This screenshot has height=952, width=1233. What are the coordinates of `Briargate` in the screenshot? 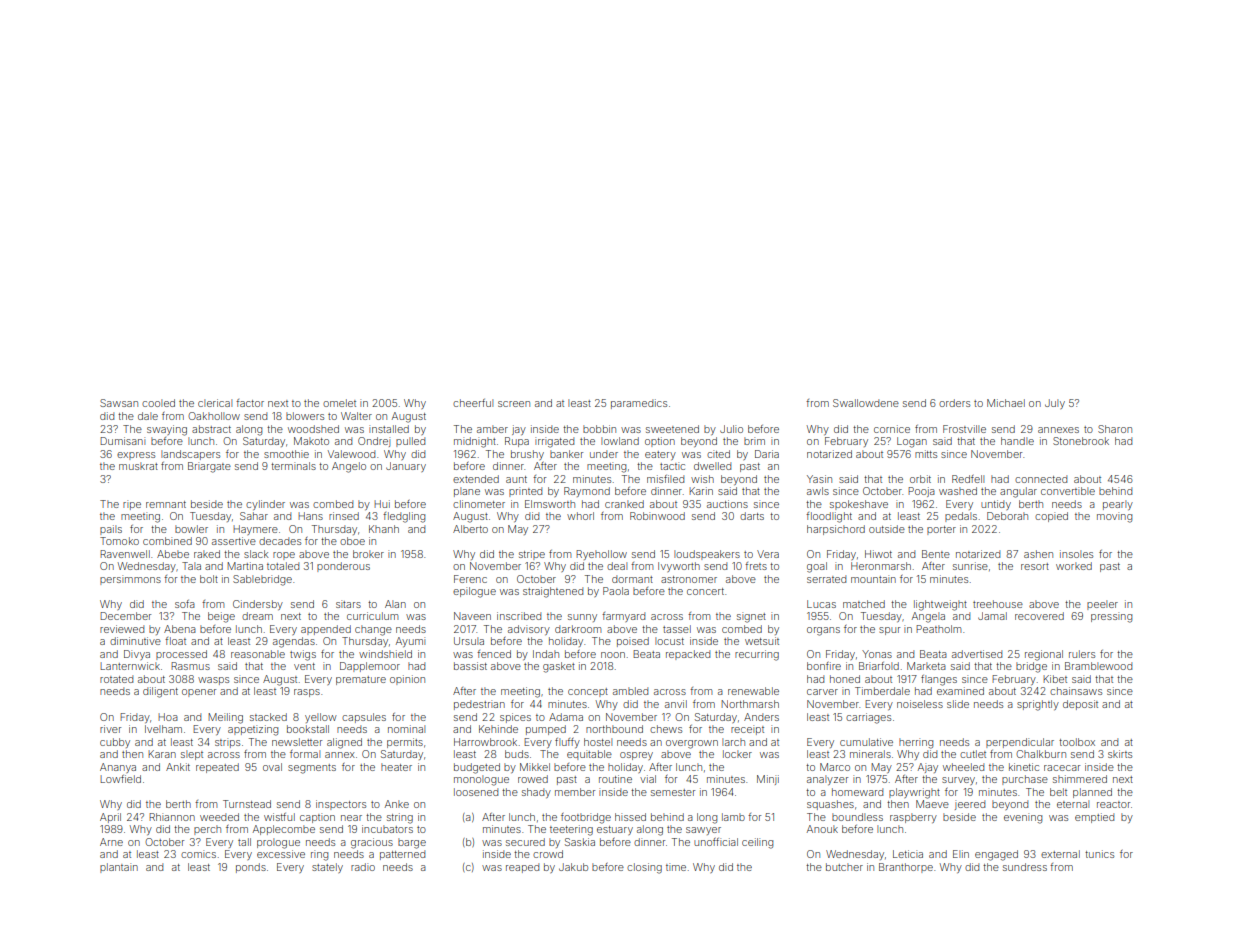 It's located at (209, 467).
